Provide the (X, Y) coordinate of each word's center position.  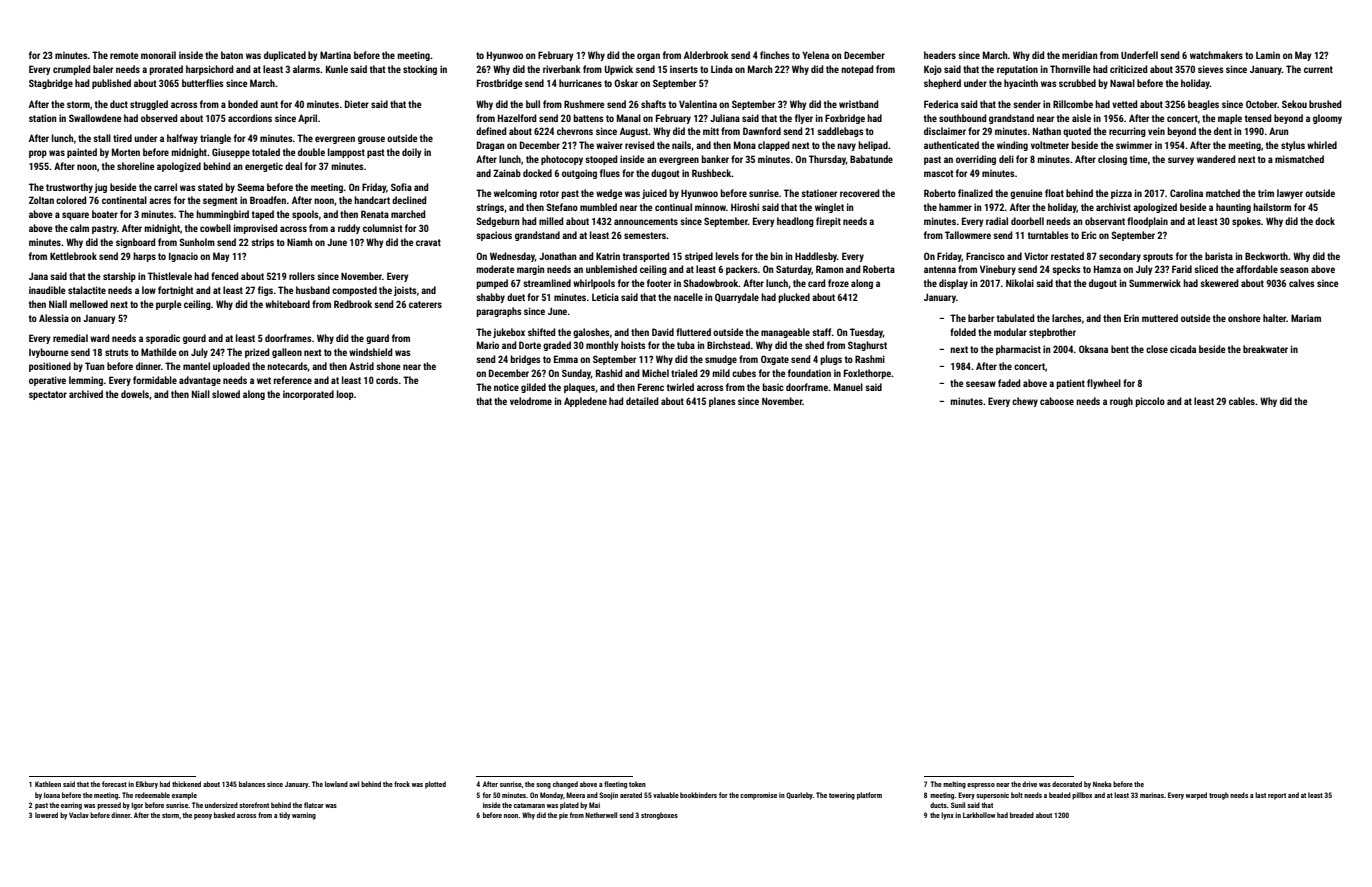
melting (954, 785)
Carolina (1186, 193)
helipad (873, 146)
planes (722, 402)
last (1260, 795)
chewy (1025, 402)
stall (102, 138)
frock (402, 784)
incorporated (308, 395)
